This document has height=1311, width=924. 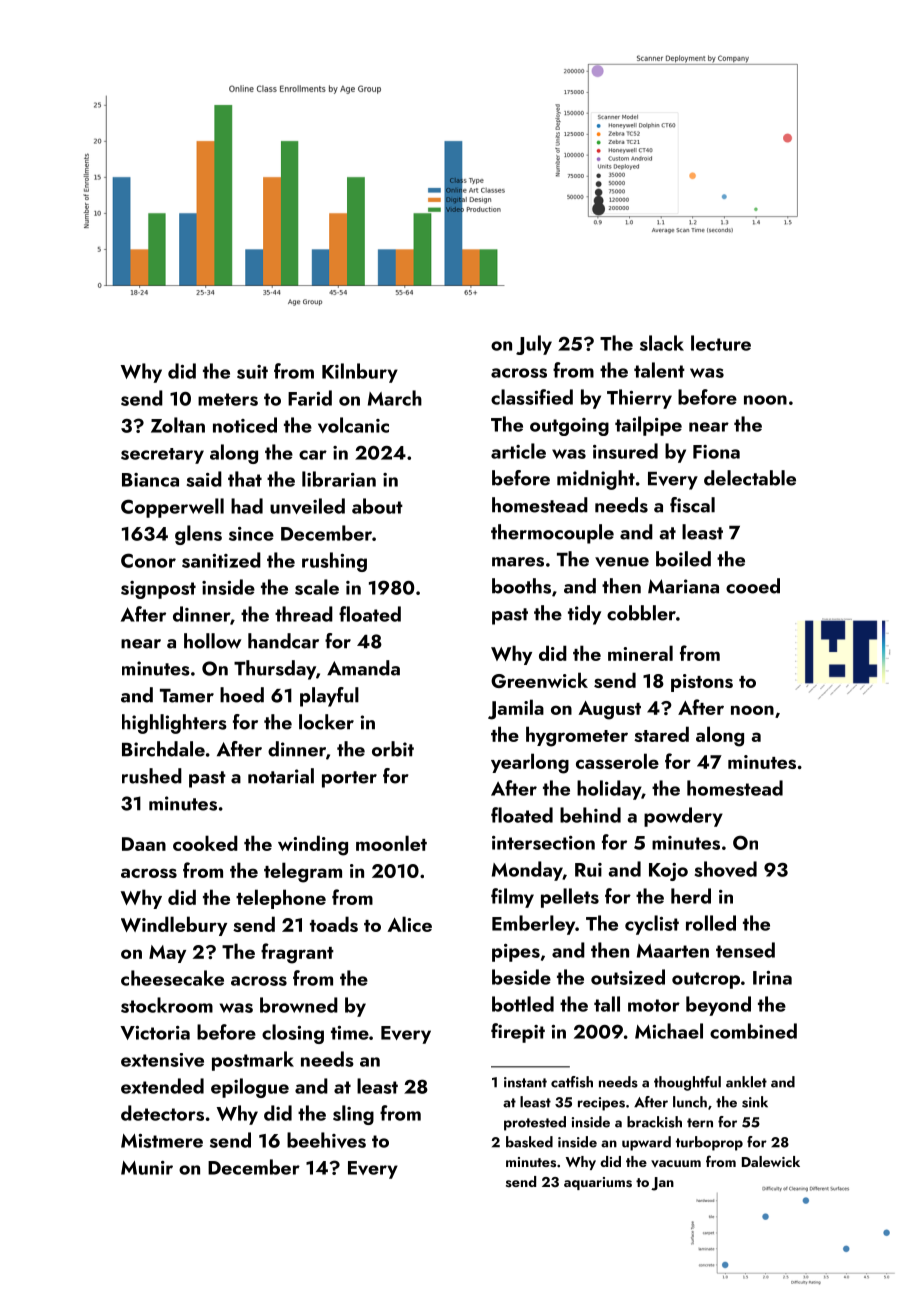 What do you see at coordinates (516, 709) in the document?
I see `Jamila` at bounding box center [516, 709].
